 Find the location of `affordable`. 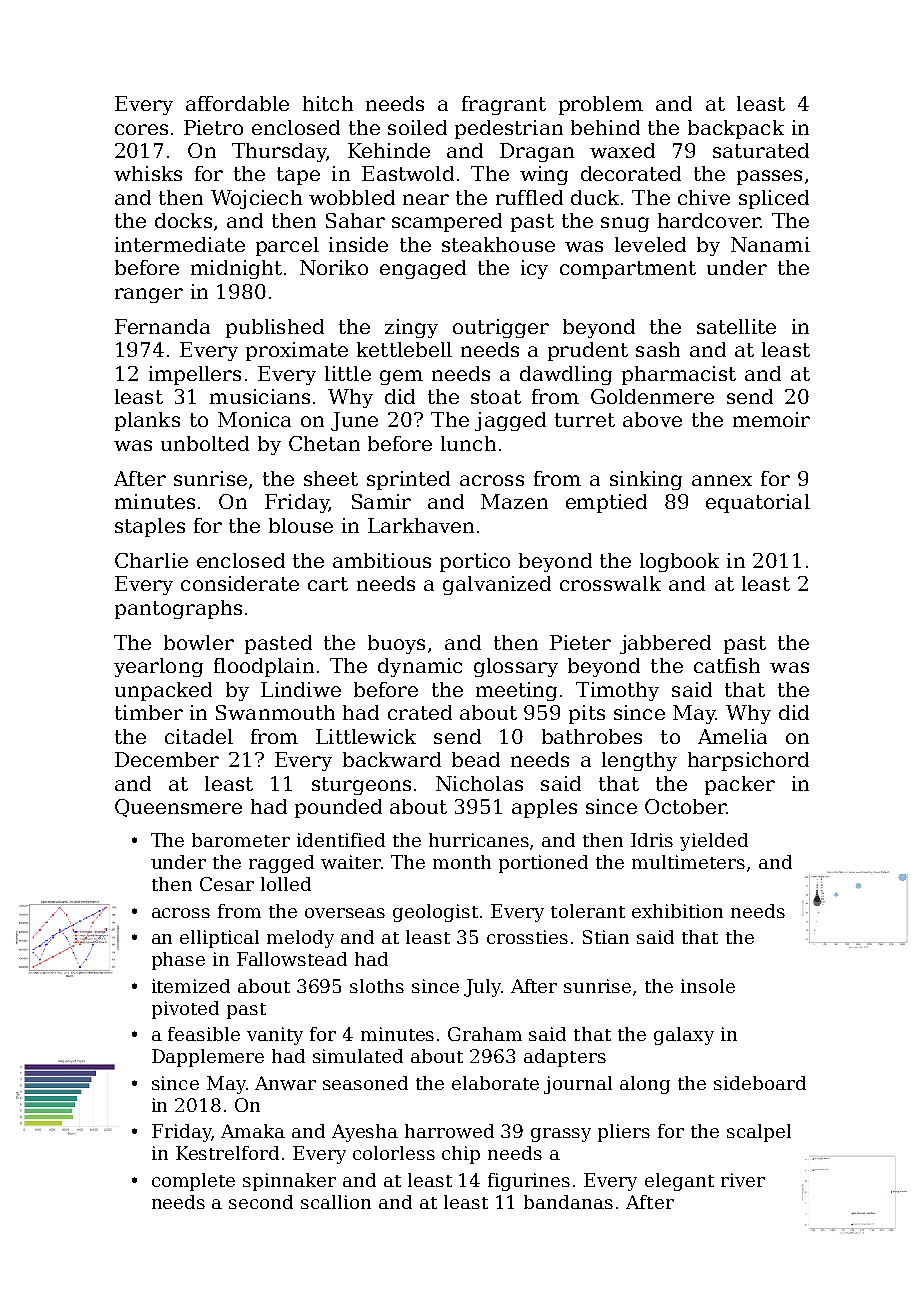

affordable is located at coordinates (237, 103).
